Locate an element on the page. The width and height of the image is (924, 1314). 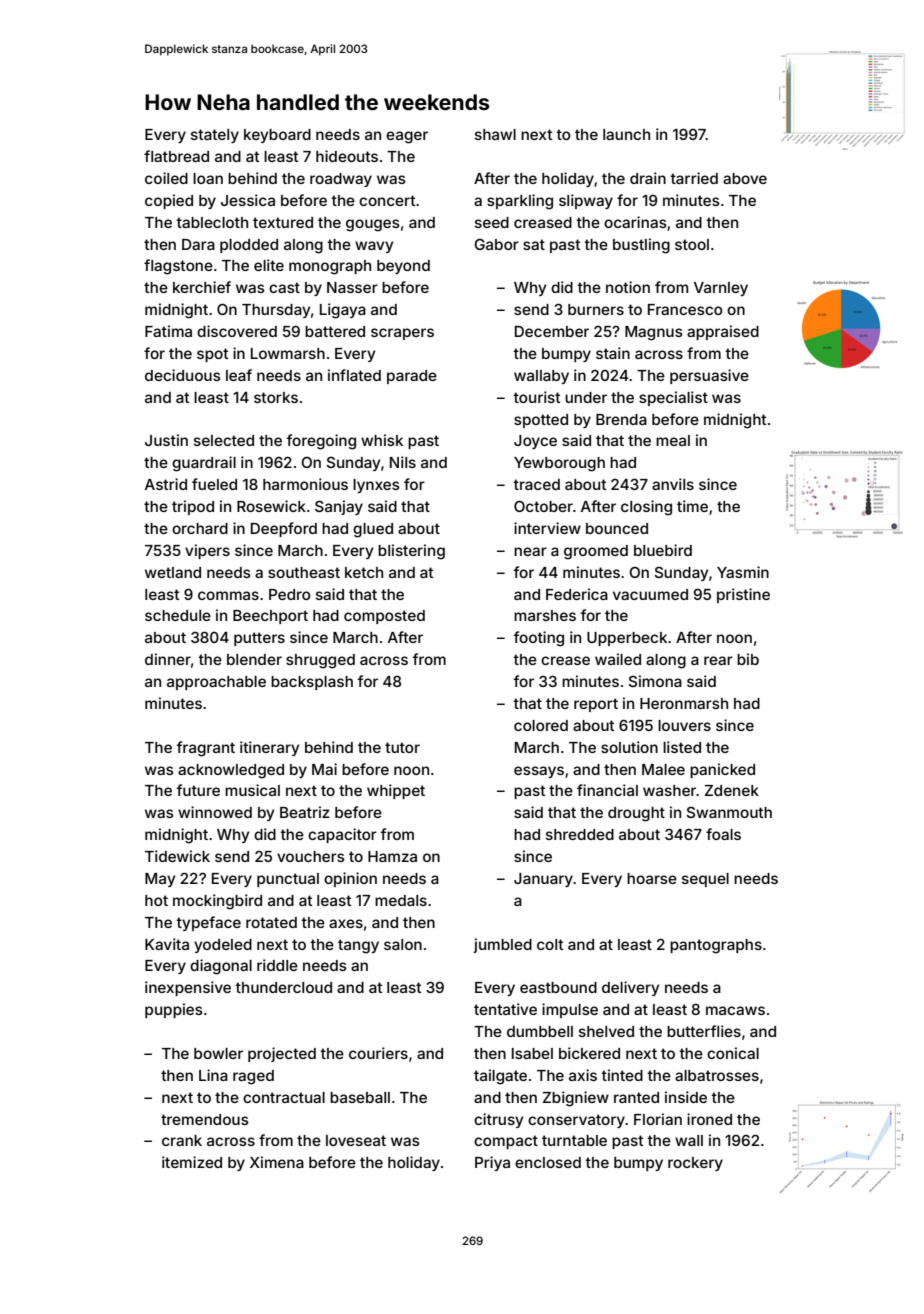
baseball is located at coordinates (360, 1097).
